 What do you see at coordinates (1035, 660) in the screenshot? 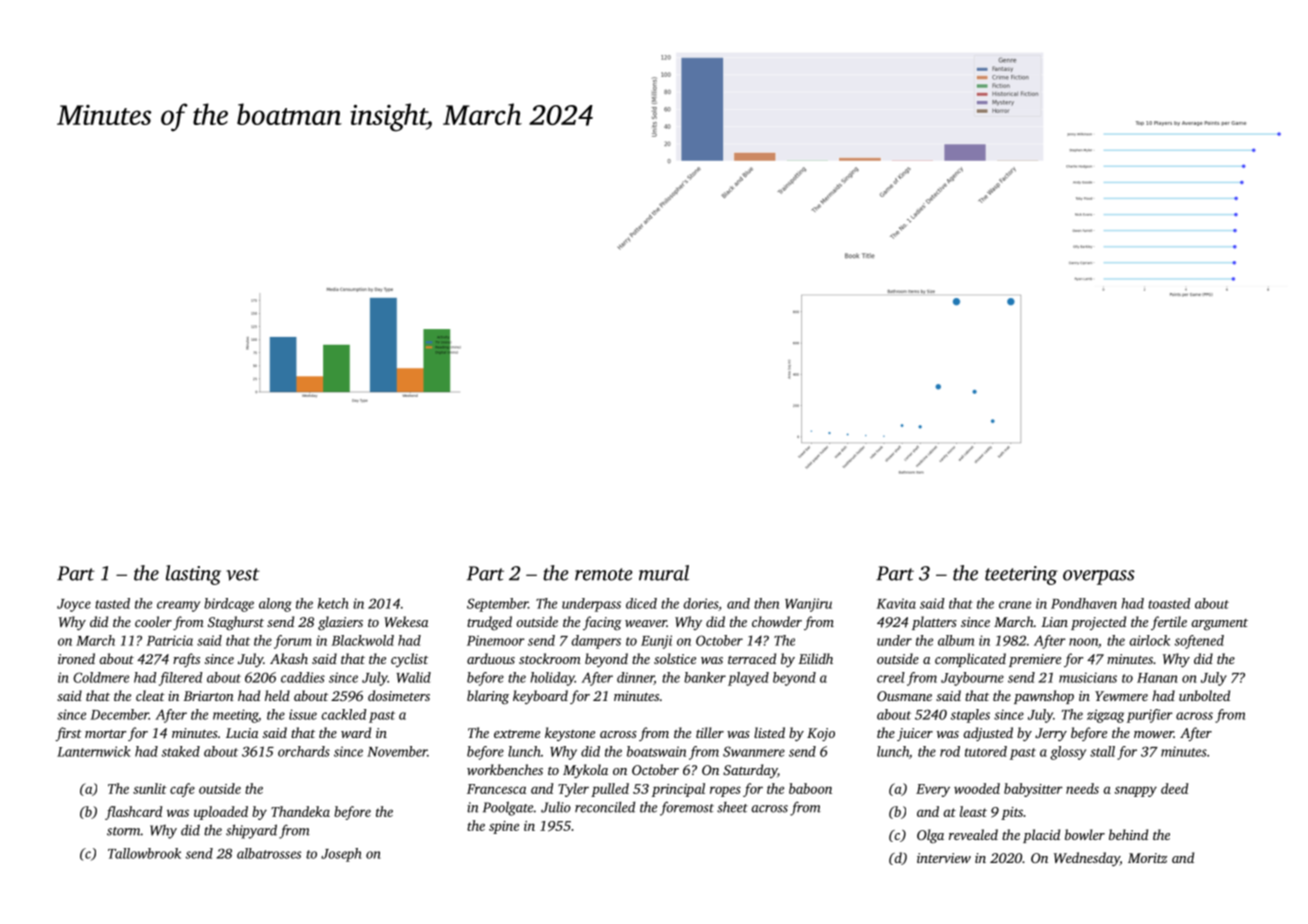
I see `premiere` at bounding box center [1035, 660].
